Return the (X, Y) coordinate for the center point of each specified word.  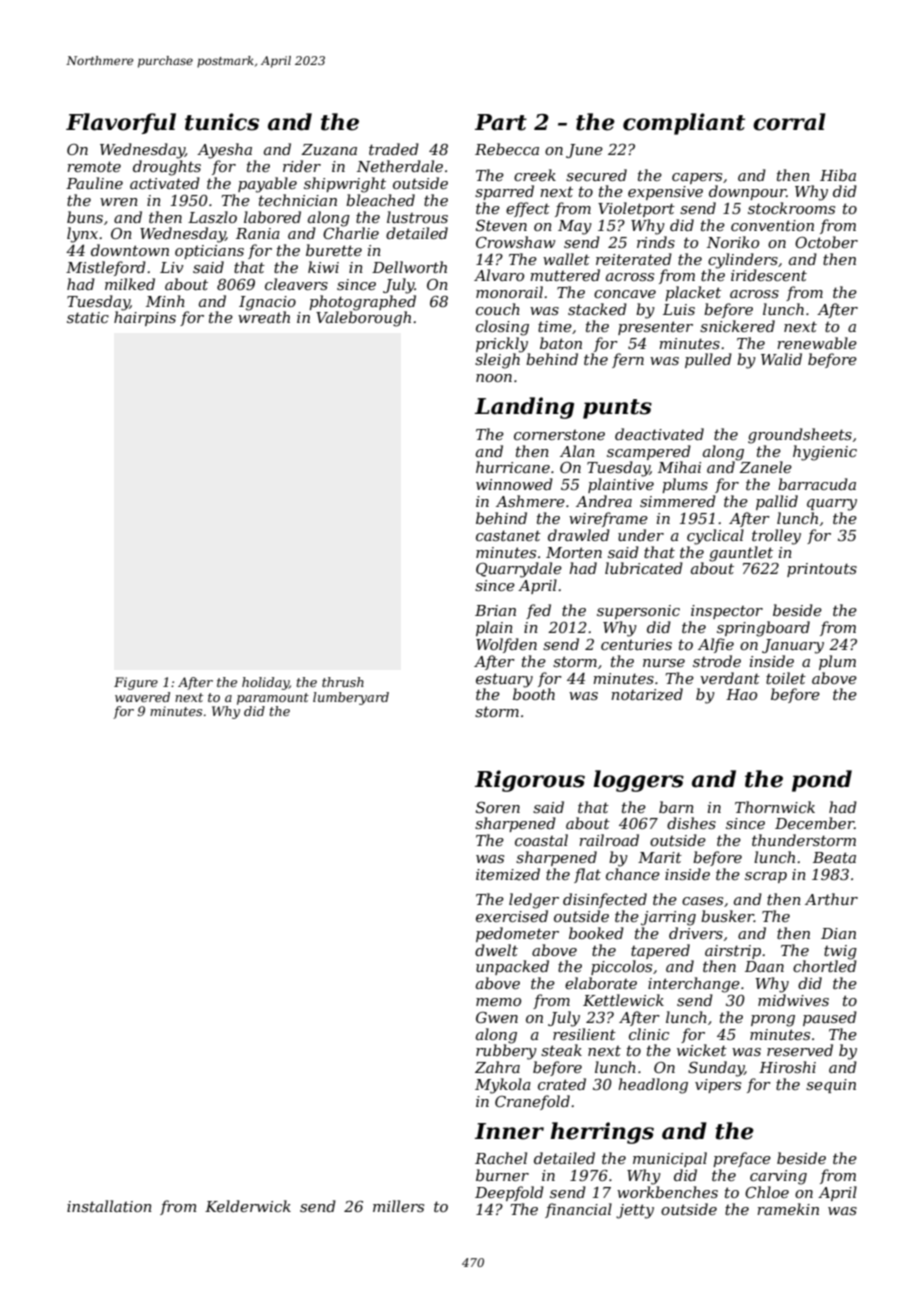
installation (109, 1206)
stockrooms (791, 208)
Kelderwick (248, 1206)
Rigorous (530, 781)
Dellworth (409, 267)
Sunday (716, 1069)
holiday (265, 683)
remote (94, 166)
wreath (264, 317)
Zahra (497, 1067)
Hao (741, 694)
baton (561, 343)
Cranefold (532, 1102)
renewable (817, 343)
